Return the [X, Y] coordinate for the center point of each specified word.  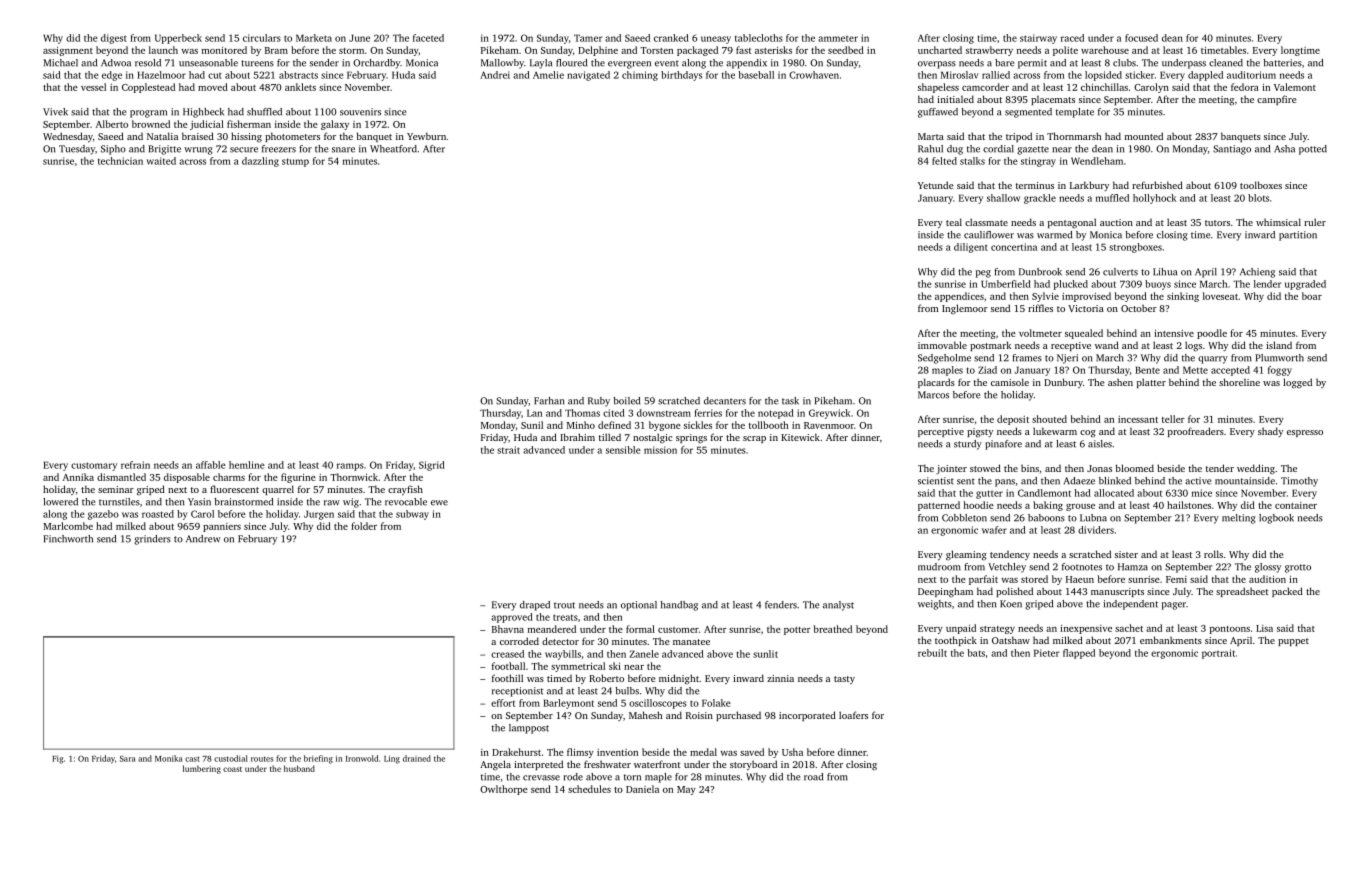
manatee [691, 642]
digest [114, 39]
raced [1072, 38]
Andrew [203, 539]
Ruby [599, 402]
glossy [1268, 568]
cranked [671, 38]
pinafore [1003, 445]
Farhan [549, 401]
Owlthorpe [504, 790]
